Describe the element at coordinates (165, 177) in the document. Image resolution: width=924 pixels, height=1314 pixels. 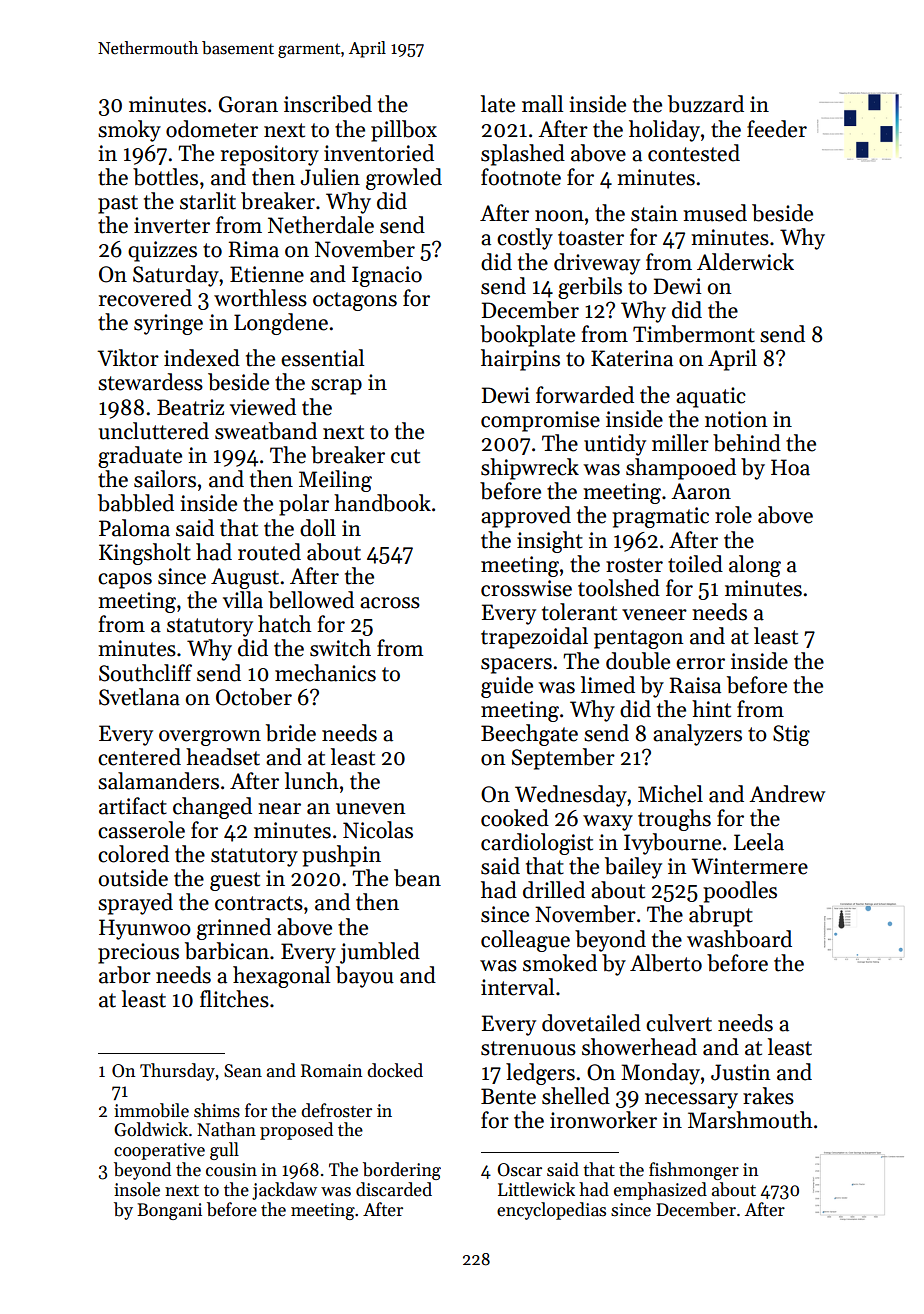
I see `bottles` at that location.
